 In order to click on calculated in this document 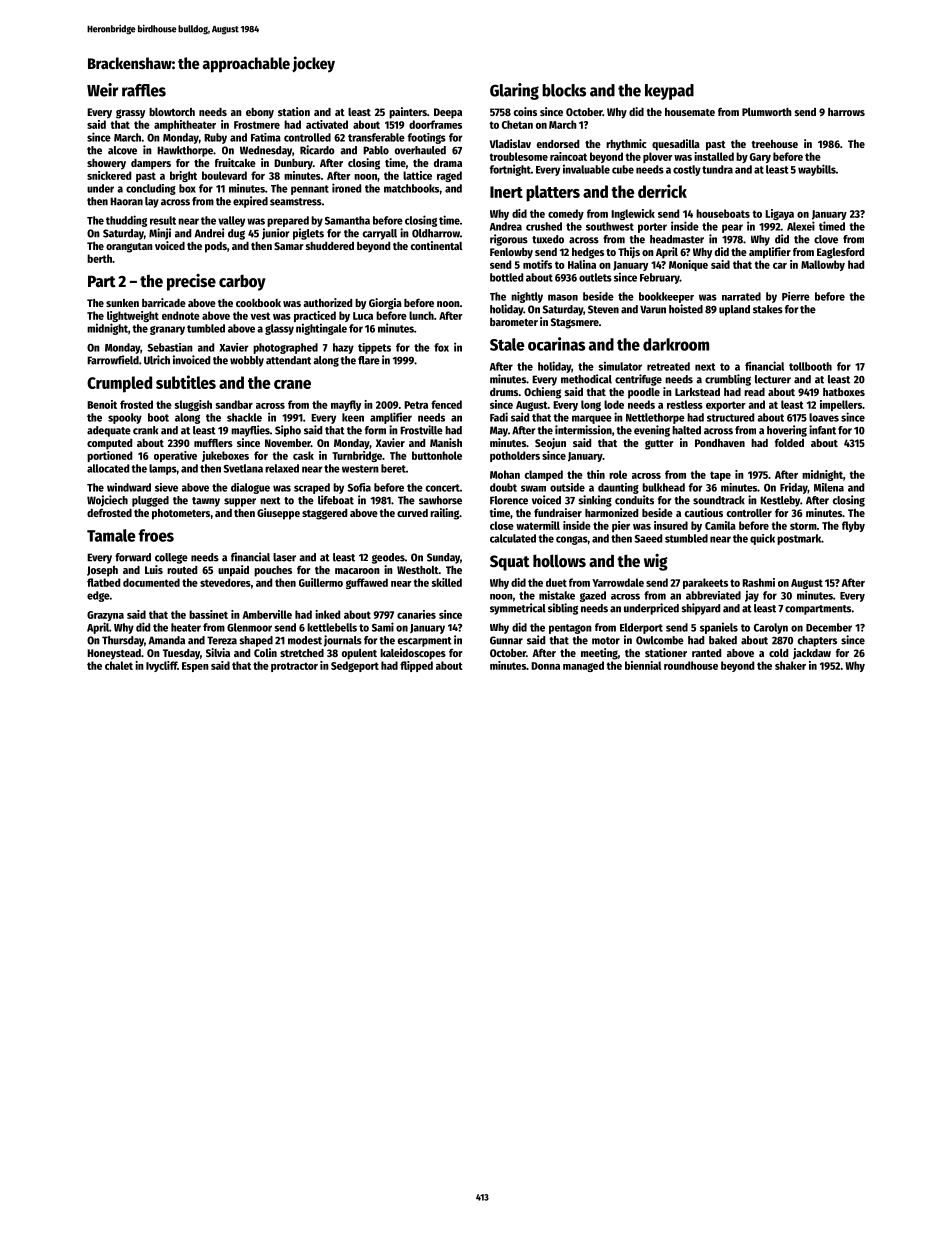, I will do `click(513, 538)`.
